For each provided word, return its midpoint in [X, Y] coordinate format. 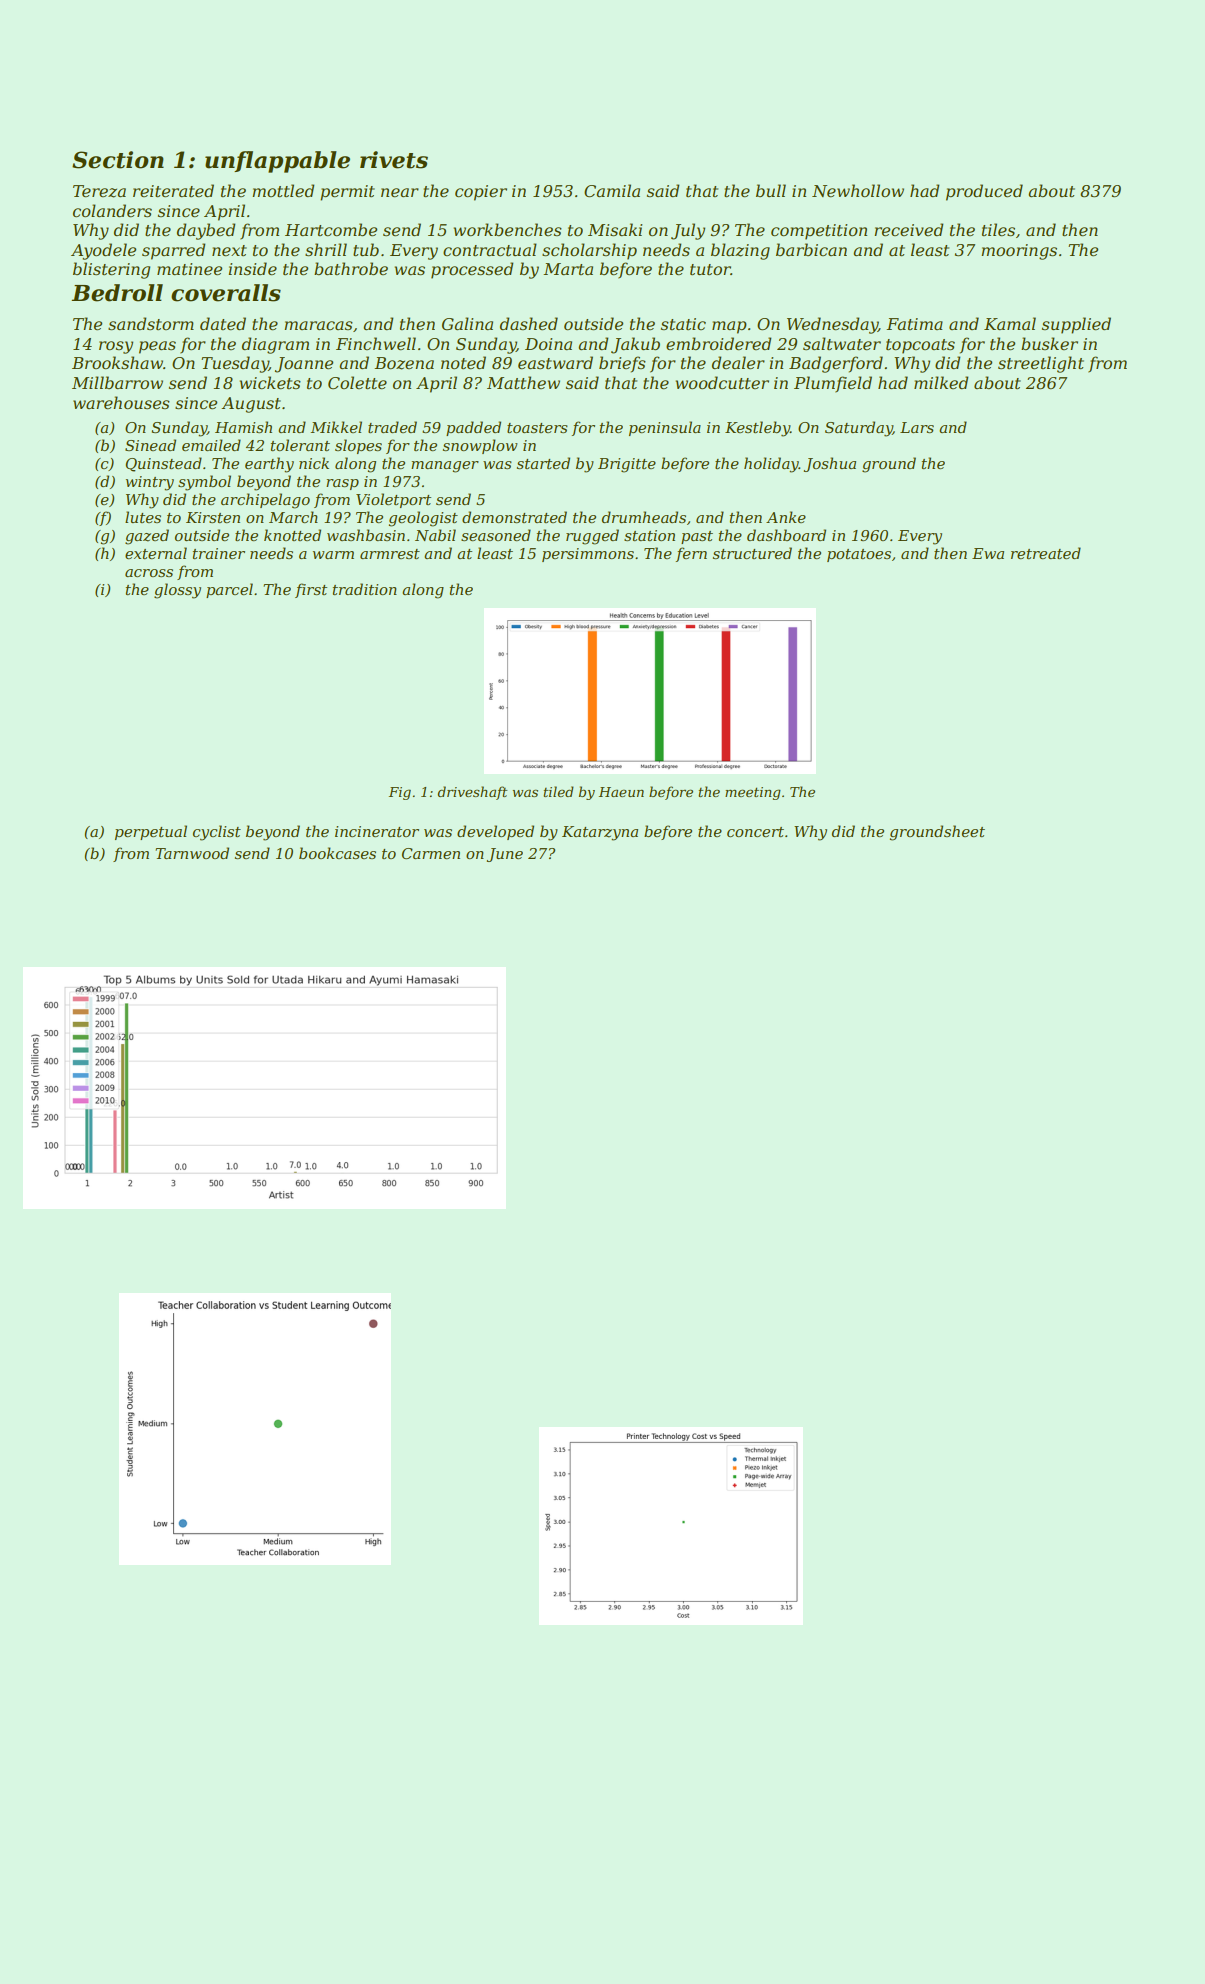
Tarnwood [192, 853]
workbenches [508, 229]
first [311, 590]
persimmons [588, 555]
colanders [112, 210]
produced [984, 192]
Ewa [988, 553]
